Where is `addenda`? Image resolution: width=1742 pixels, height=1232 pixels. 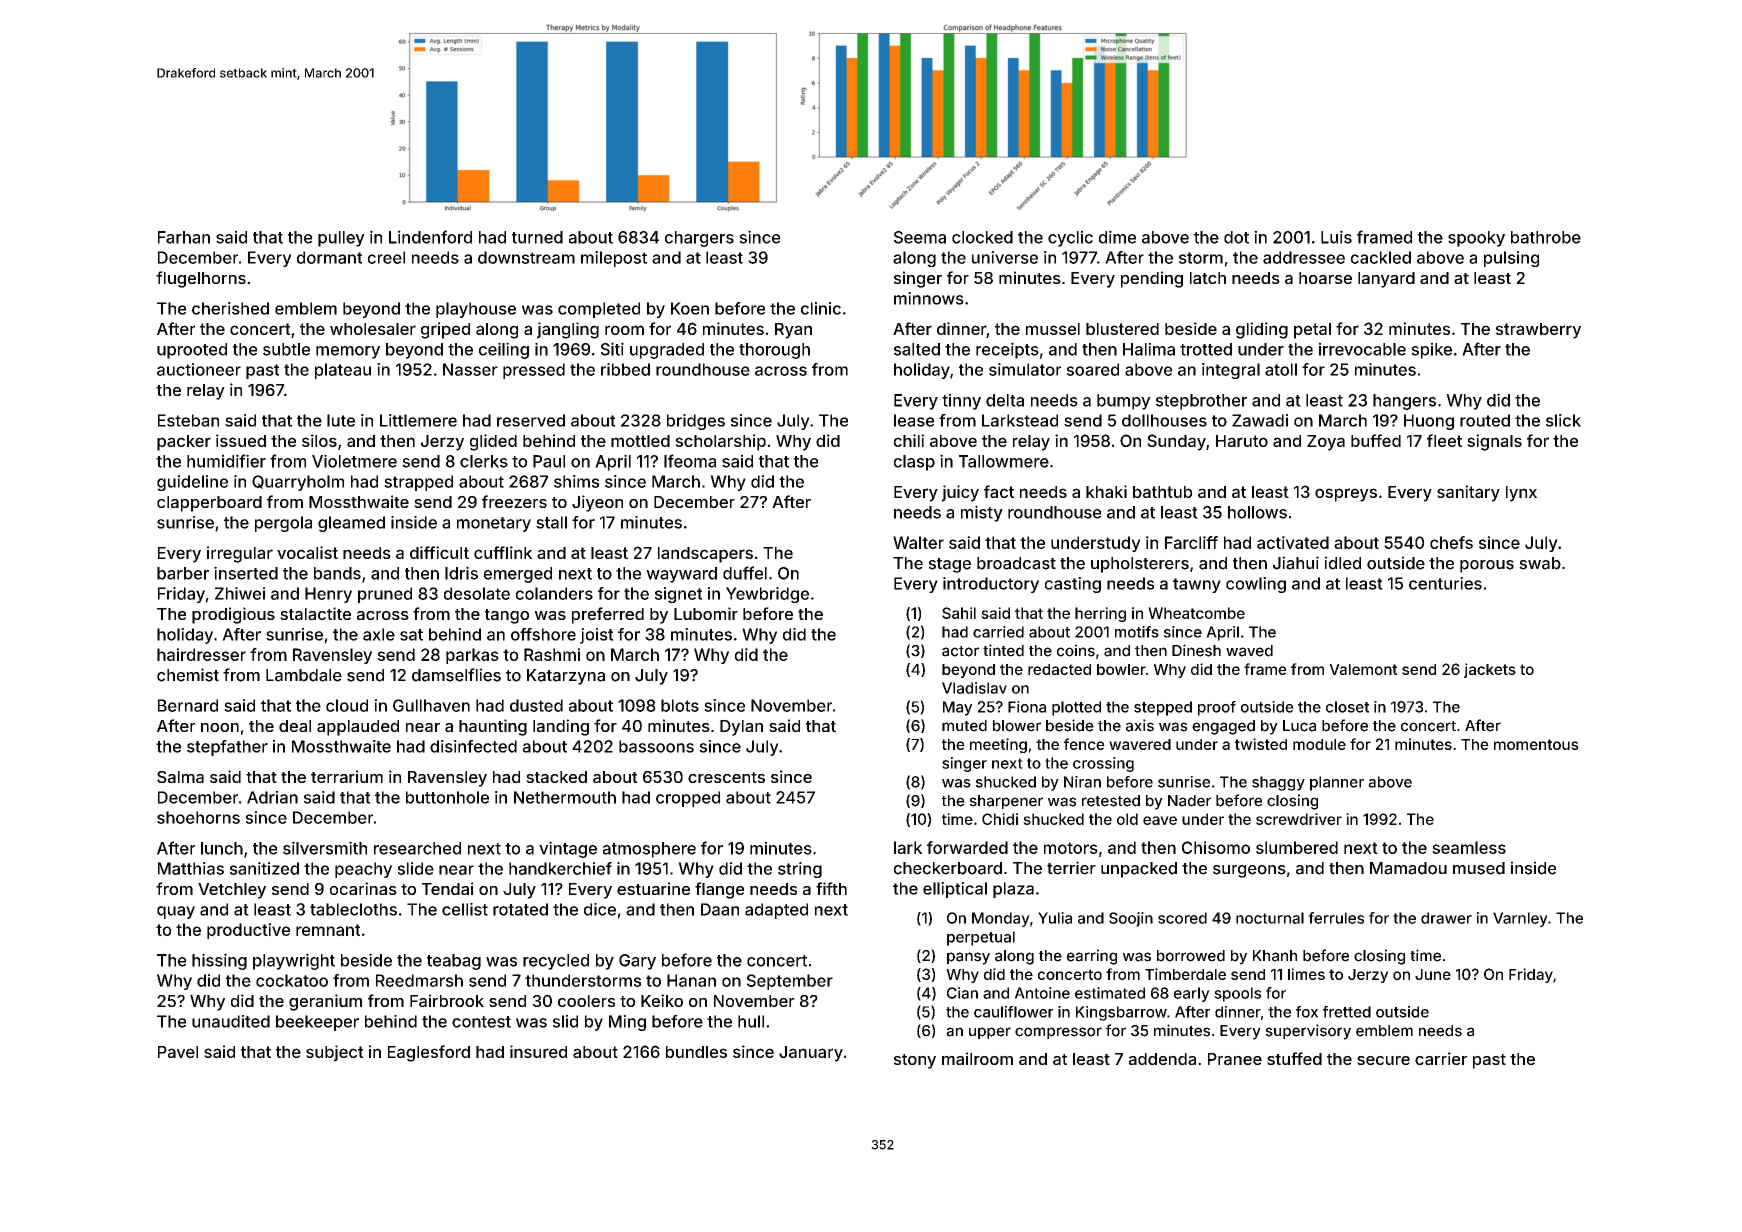 addenda is located at coordinates (1162, 1059).
